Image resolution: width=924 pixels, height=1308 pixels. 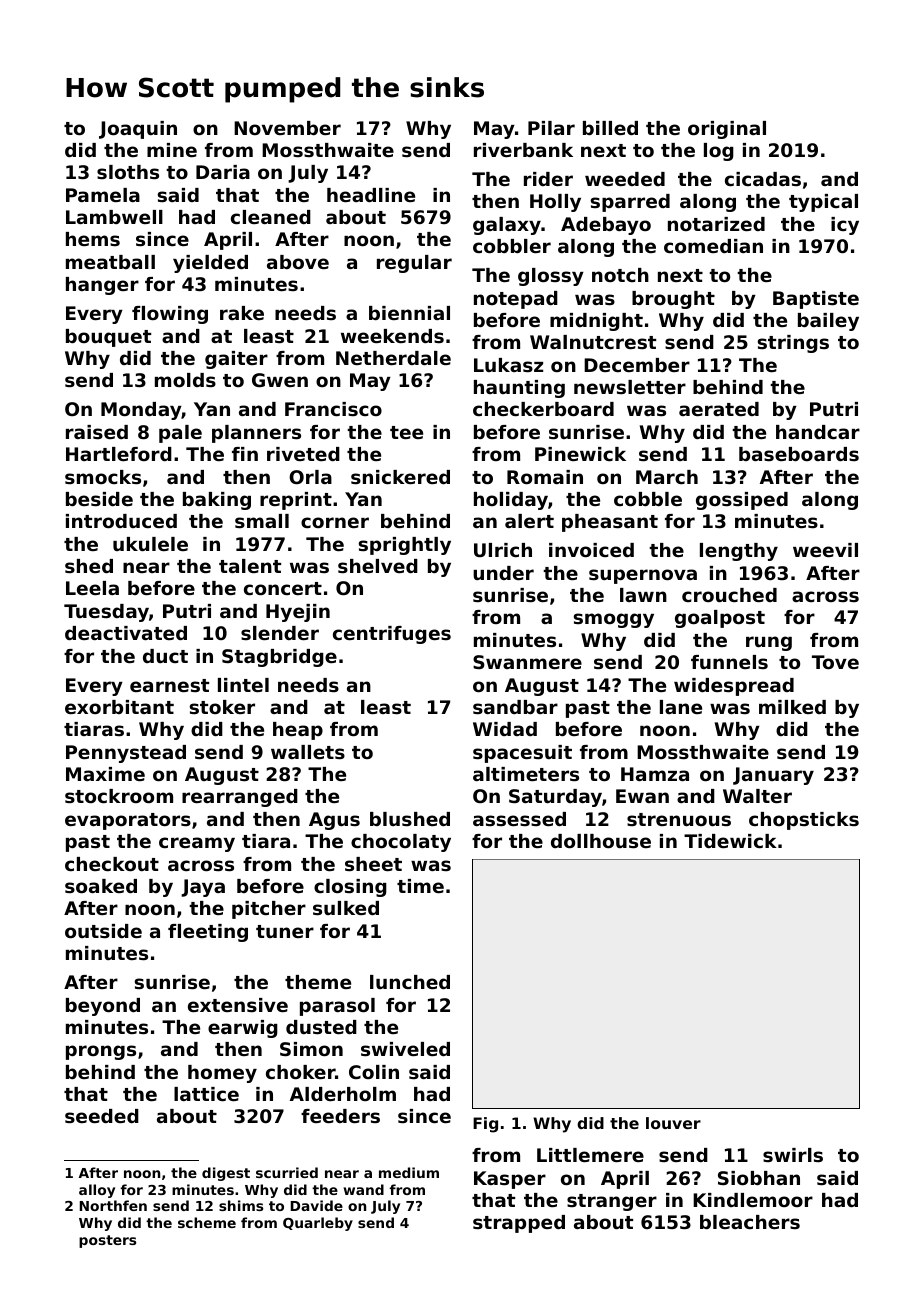 I want to click on scheme, so click(x=207, y=1222).
